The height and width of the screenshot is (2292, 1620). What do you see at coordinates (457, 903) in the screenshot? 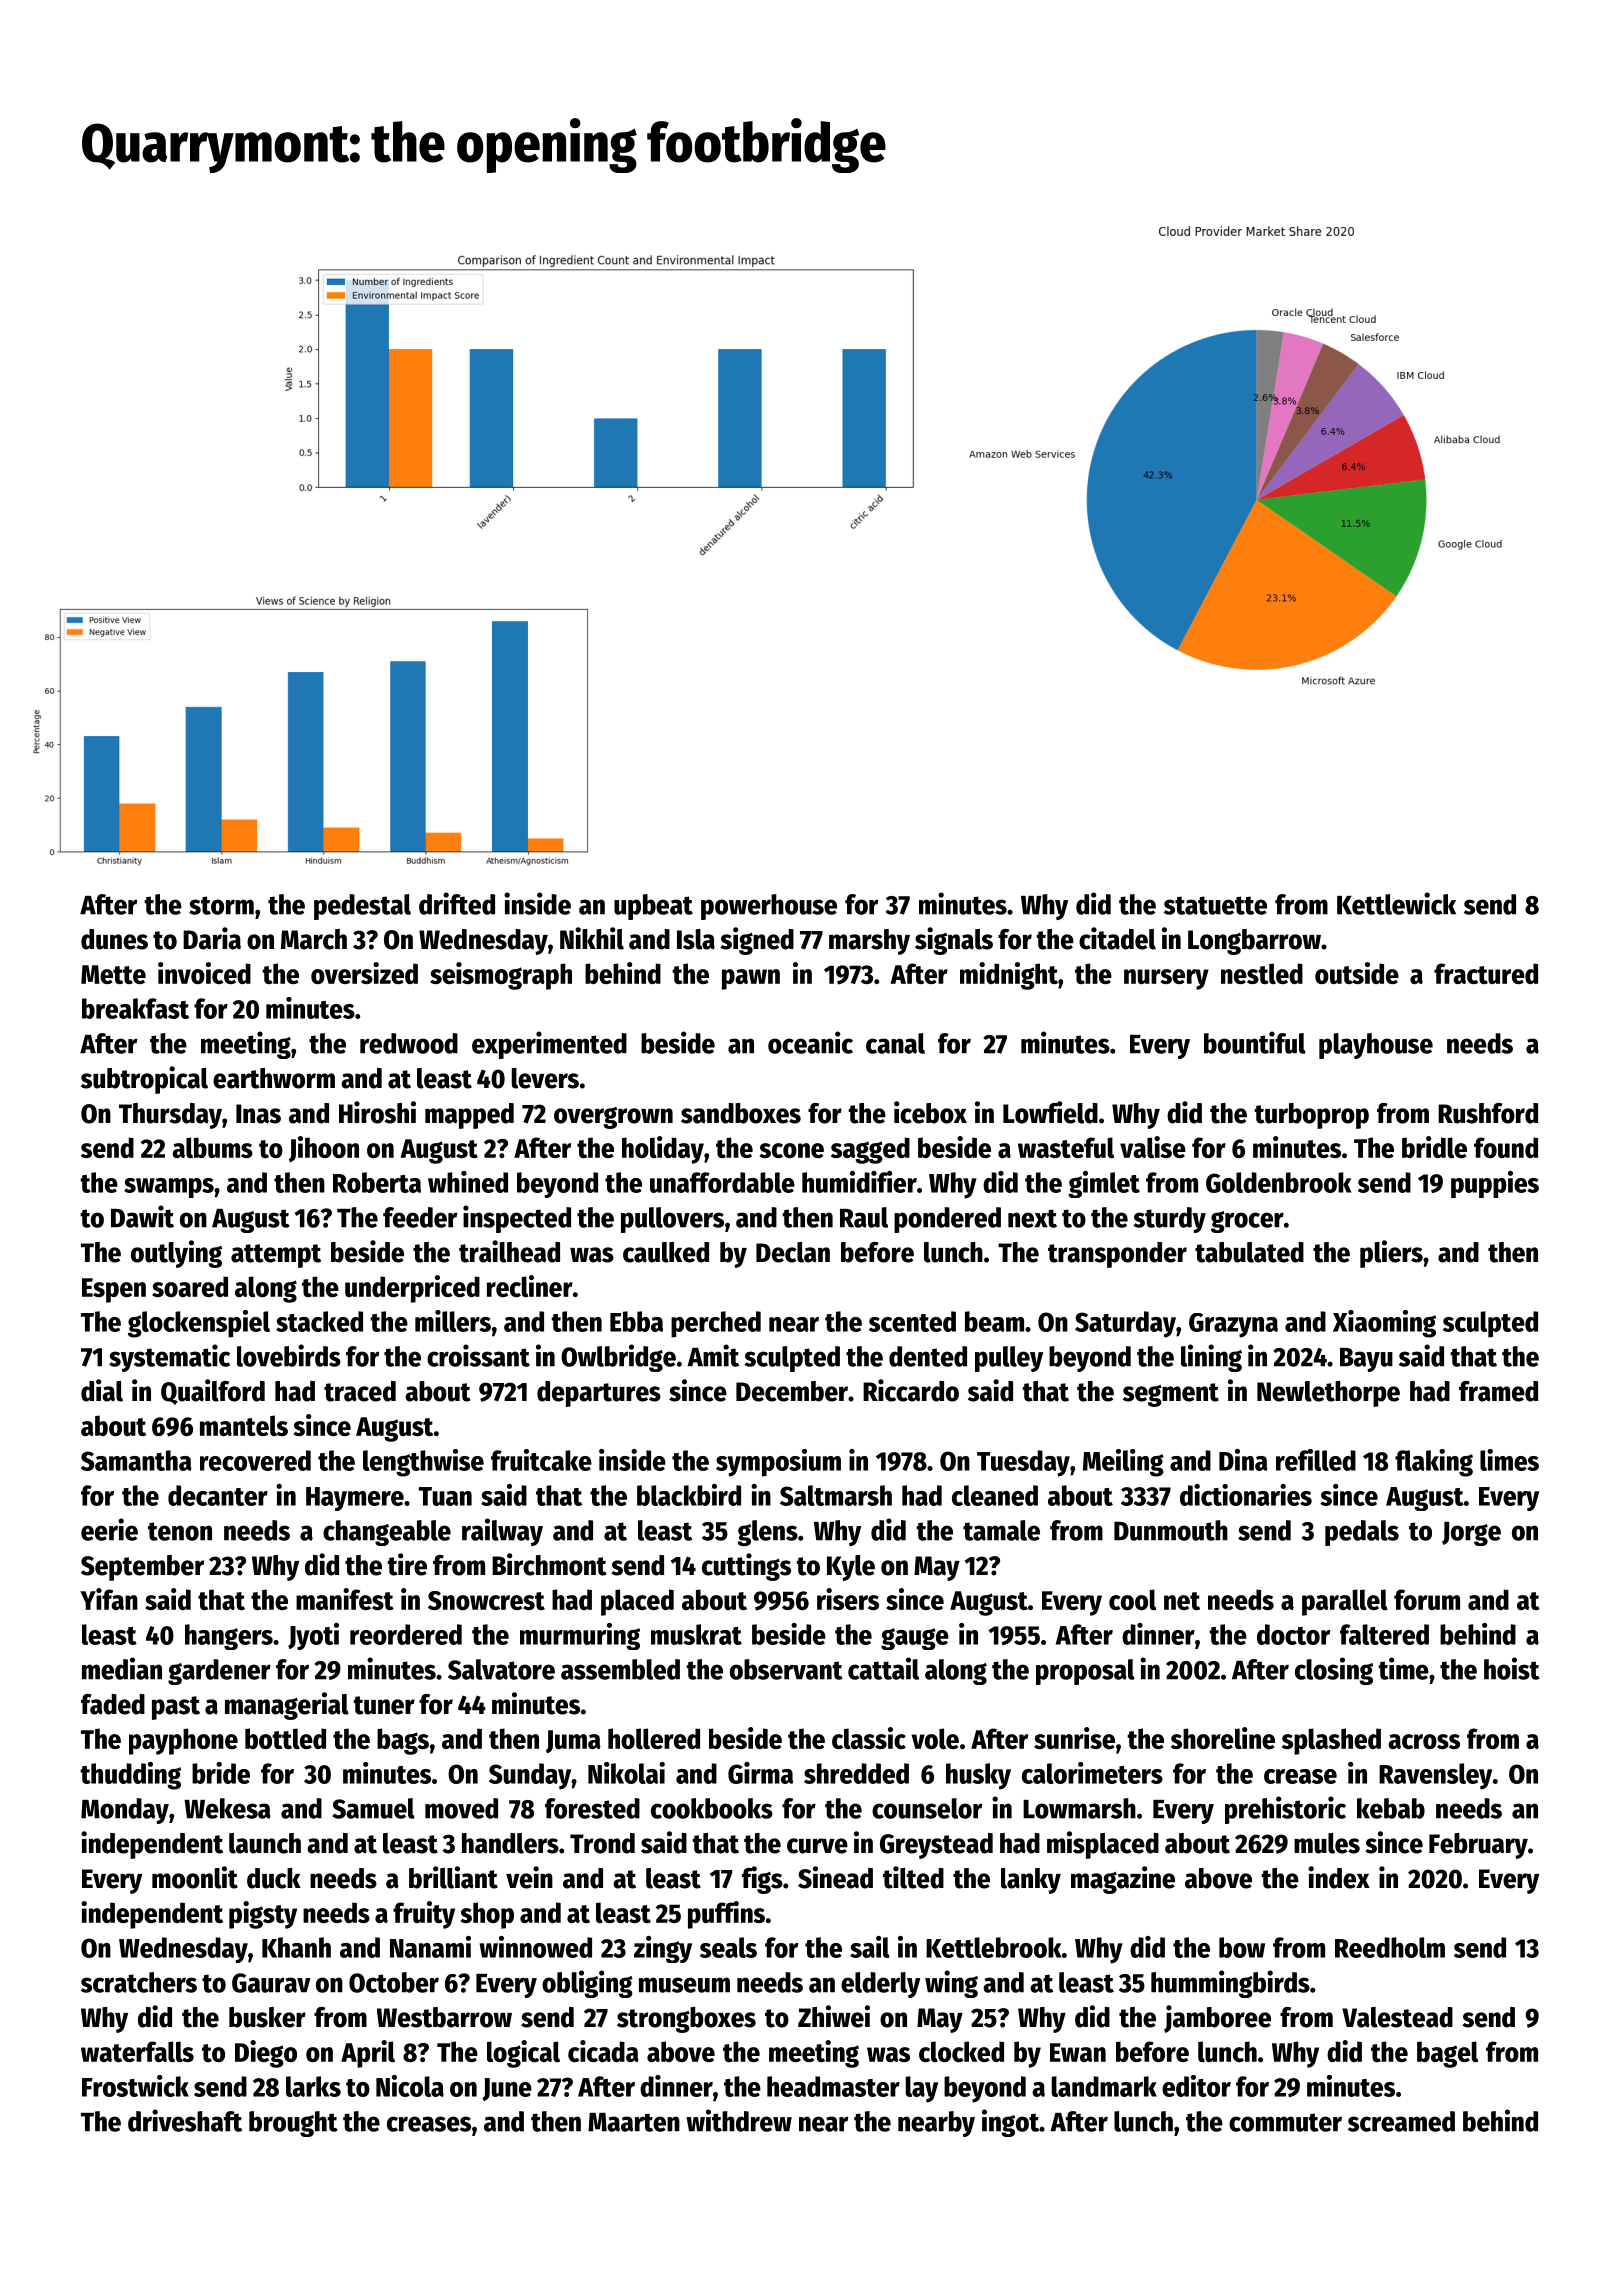
I see `drifted` at bounding box center [457, 903].
